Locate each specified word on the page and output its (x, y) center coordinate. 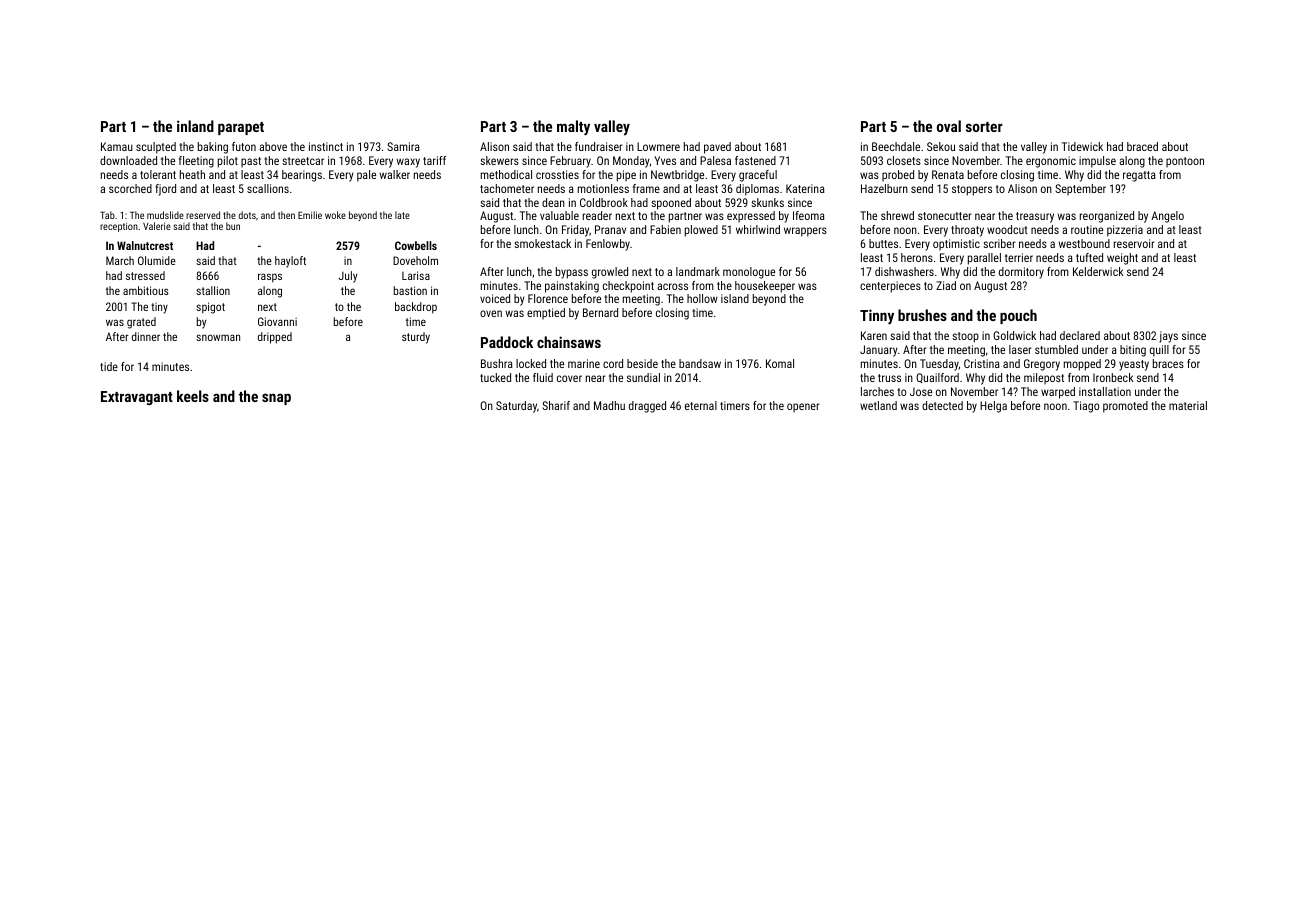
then (286, 215)
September (1080, 189)
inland (195, 126)
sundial (643, 377)
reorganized (1107, 217)
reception (119, 227)
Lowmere (658, 146)
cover (569, 378)
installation (1105, 391)
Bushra (497, 363)
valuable (559, 215)
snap (276, 399)
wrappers (805, 232)
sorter (984, 127)
